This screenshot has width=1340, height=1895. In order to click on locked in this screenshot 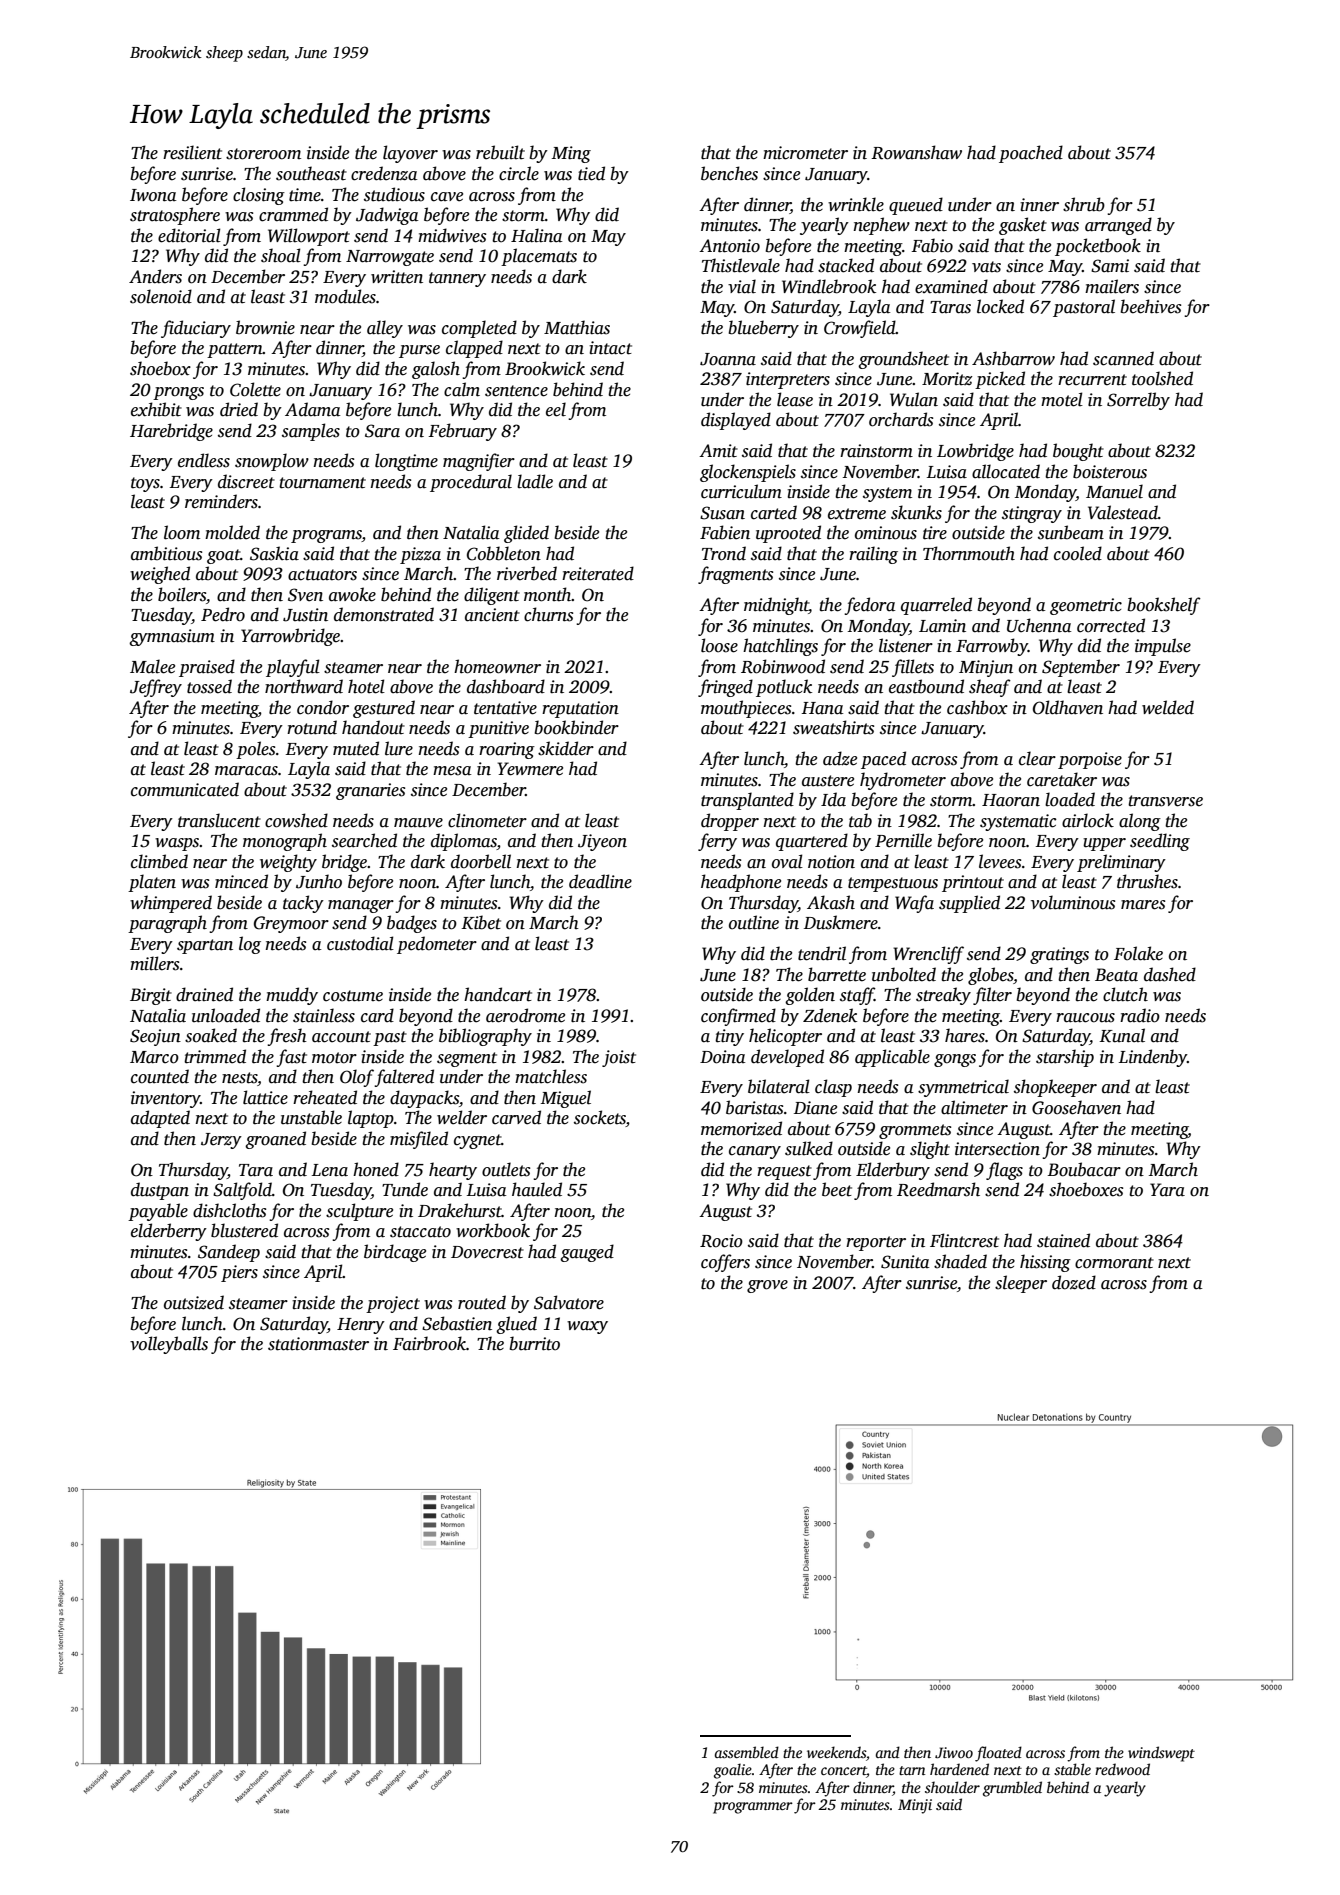, I will do `click(1000, 306)`.
